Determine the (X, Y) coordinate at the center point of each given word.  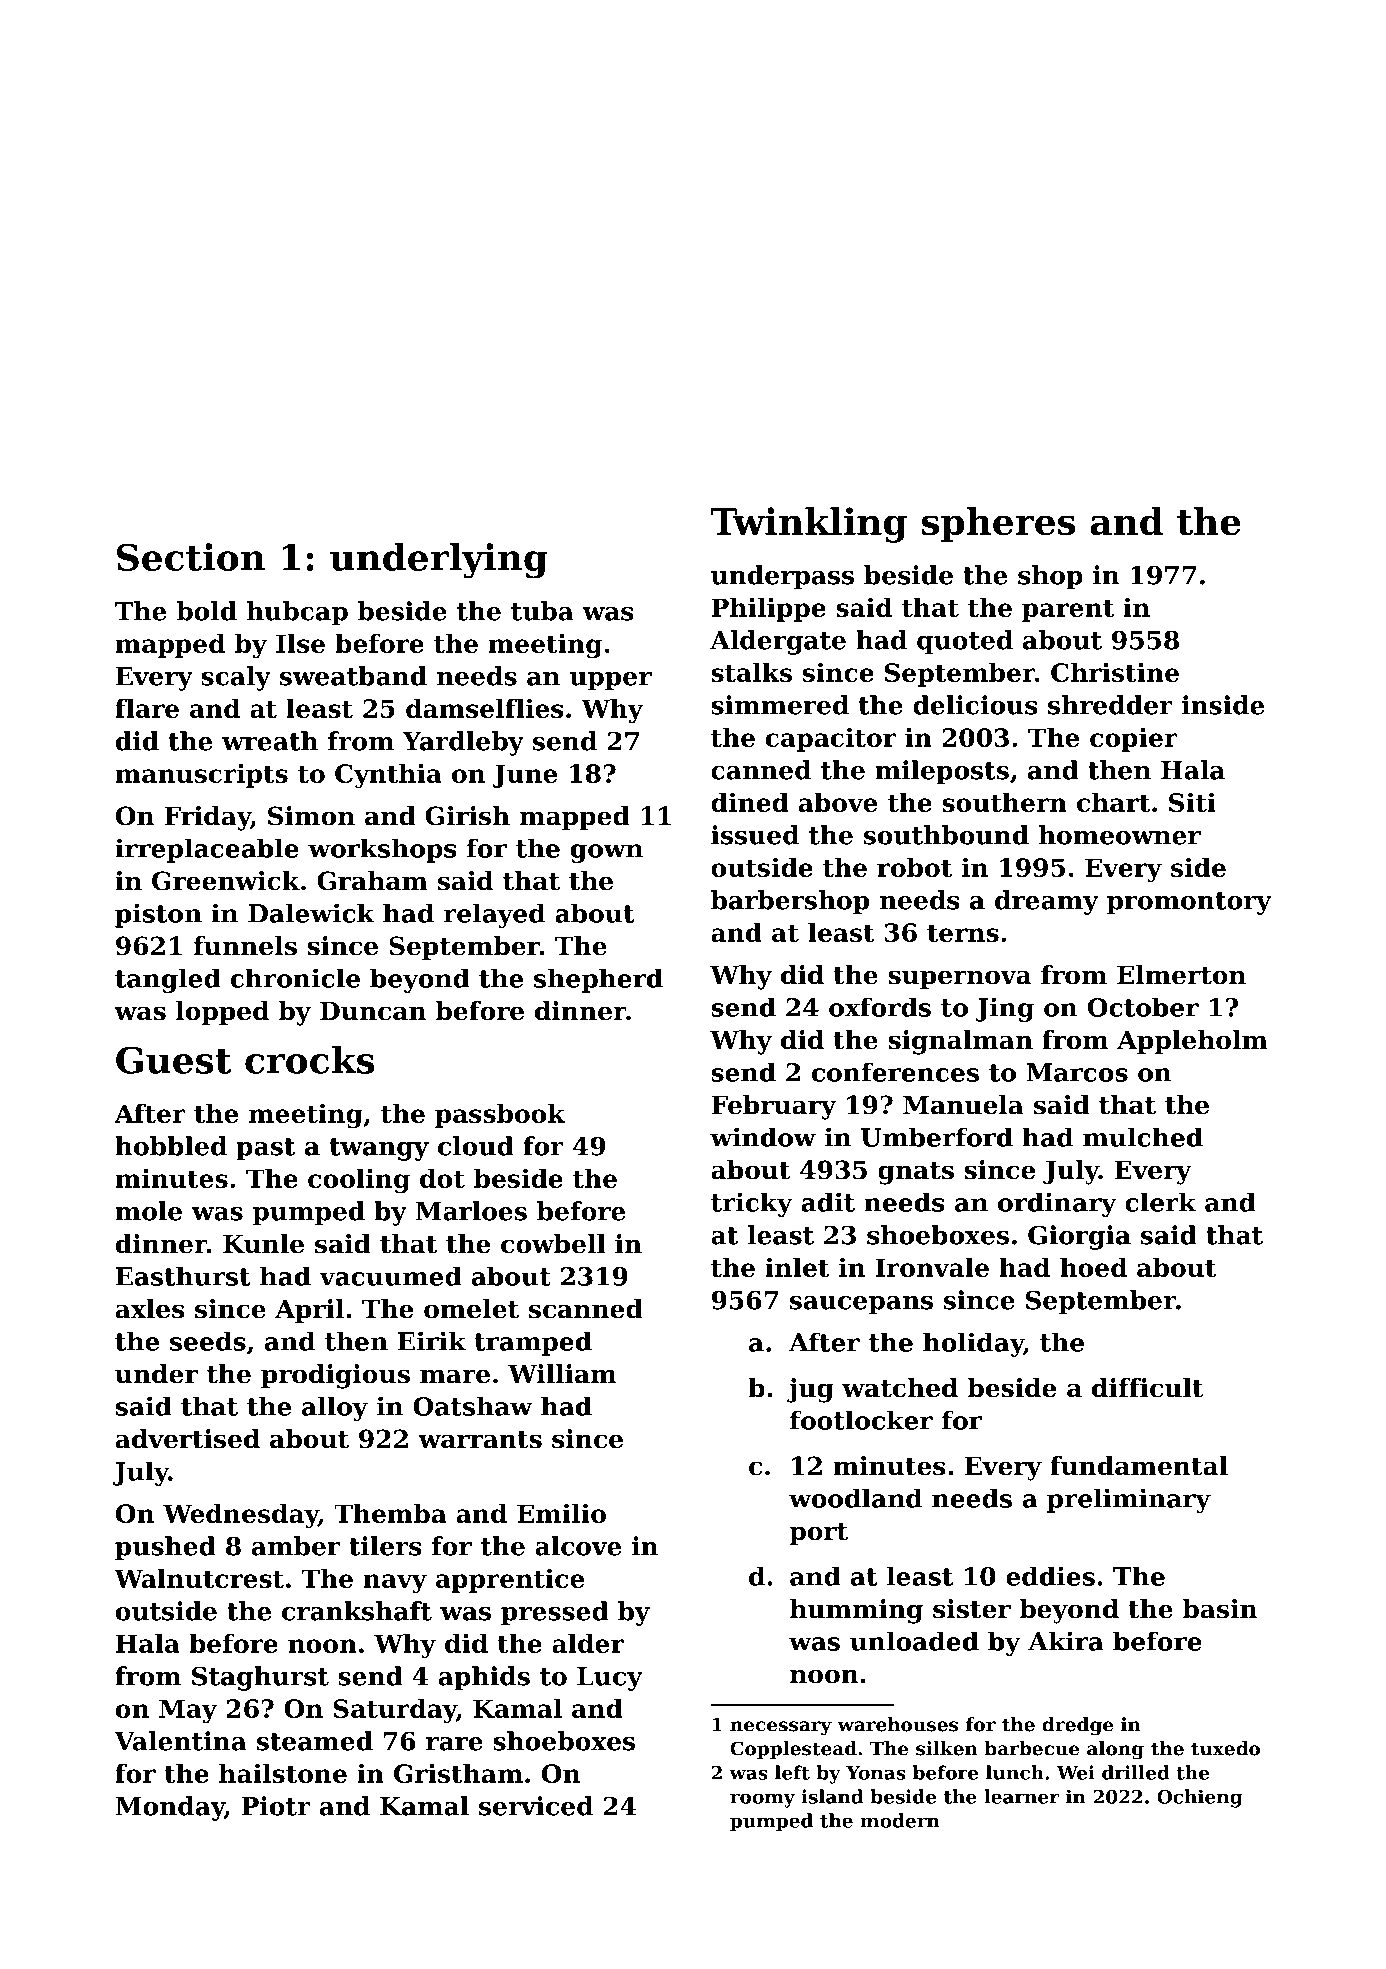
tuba (542, 611)
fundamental (1139, 1466)
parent (1068, 610)
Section (191, 557)
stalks (751, 672)
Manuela (963, 1105)
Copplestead (793, 1750)
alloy (335, 1408)
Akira (1066, 1641)
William (562, 1374)
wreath (270, 741)
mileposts (942, 772)
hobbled (171, 1146)
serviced (536, 1806)
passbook (500, 1115)
